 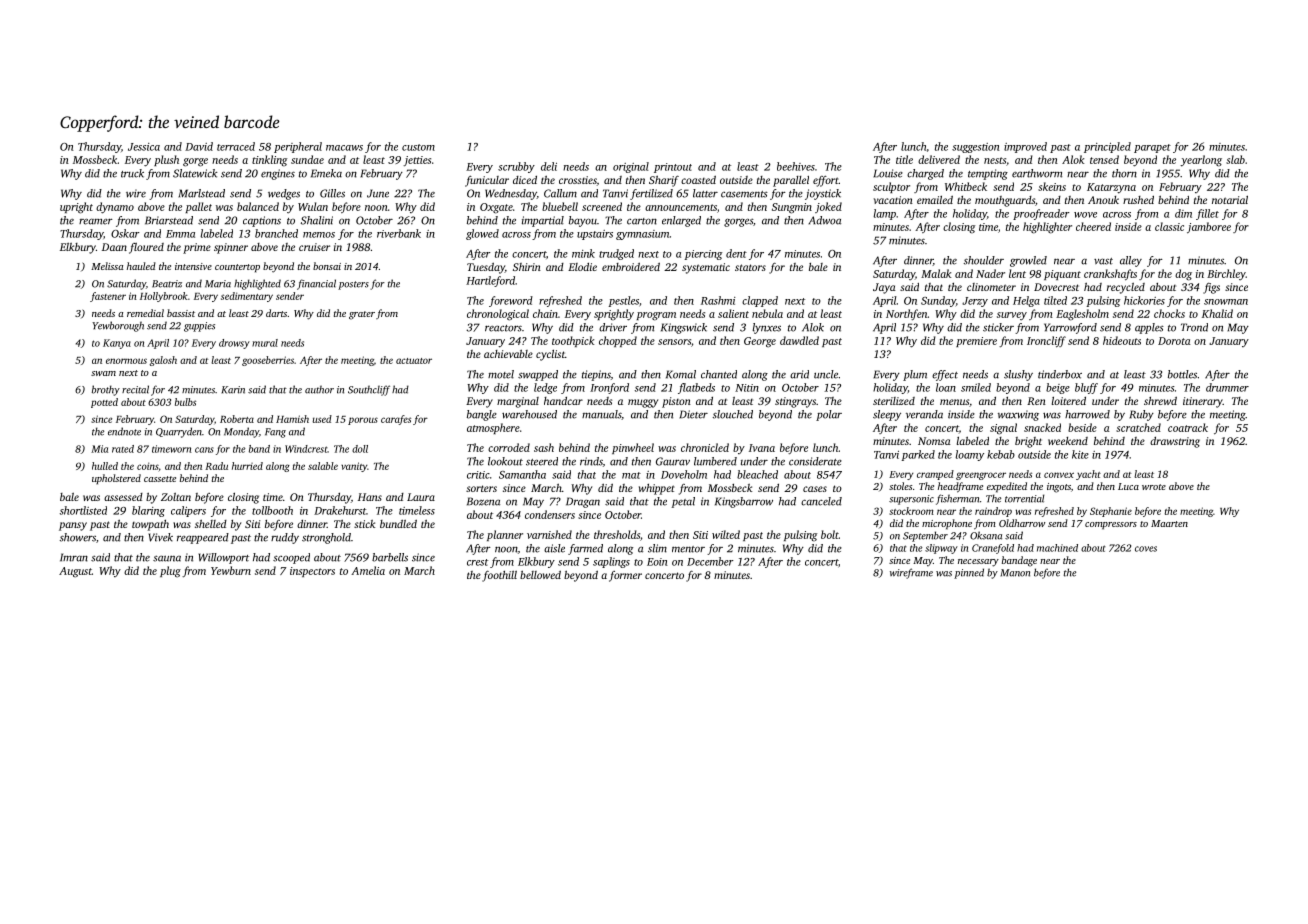 What do you see at coordinates (1107, 147) in the image?
I see `principled` at bounding box center [1107, 147].
